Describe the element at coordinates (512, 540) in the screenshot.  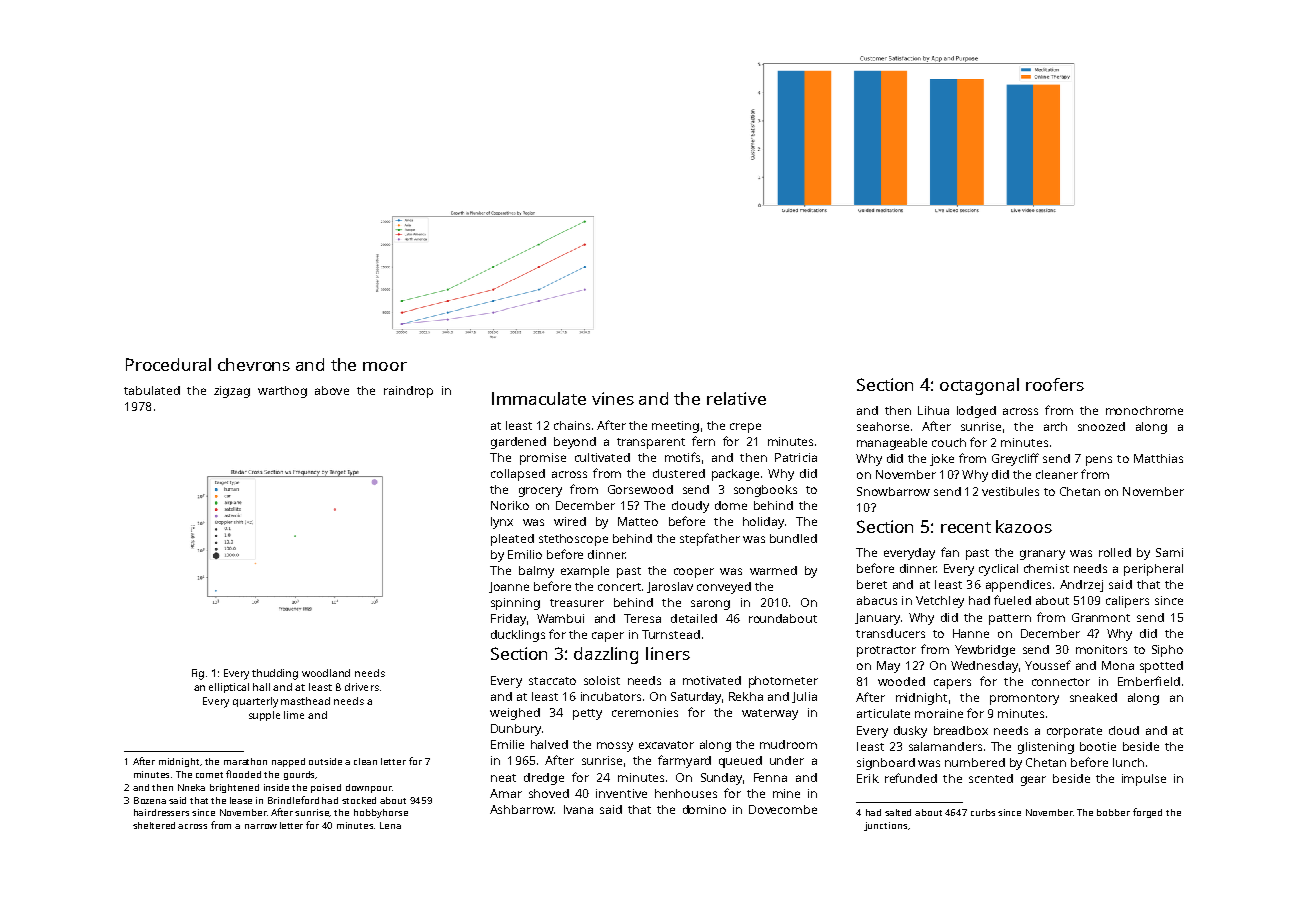
I see `pleated` at that location.
